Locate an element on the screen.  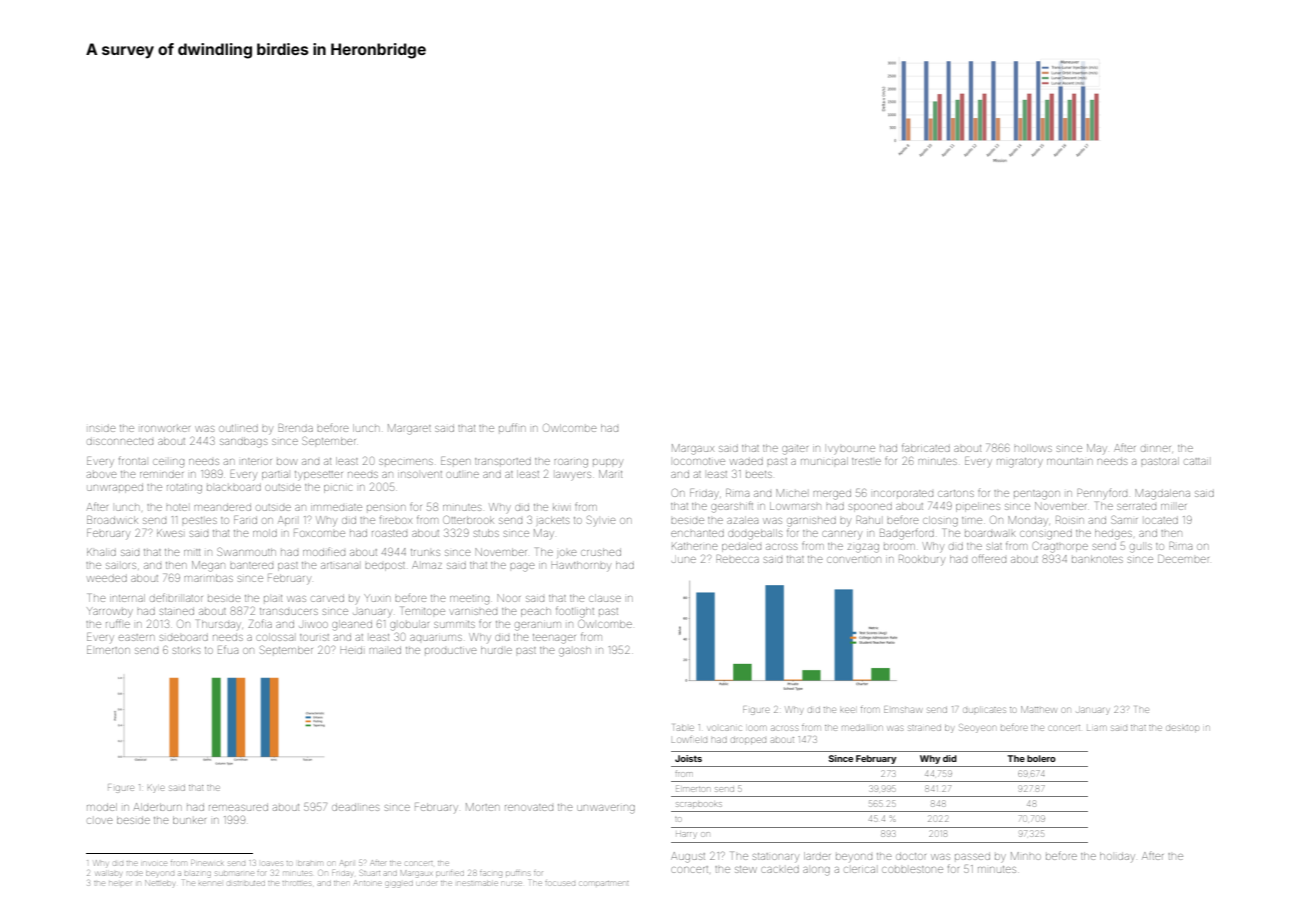
dropped is located at coordinates (748, 740).
